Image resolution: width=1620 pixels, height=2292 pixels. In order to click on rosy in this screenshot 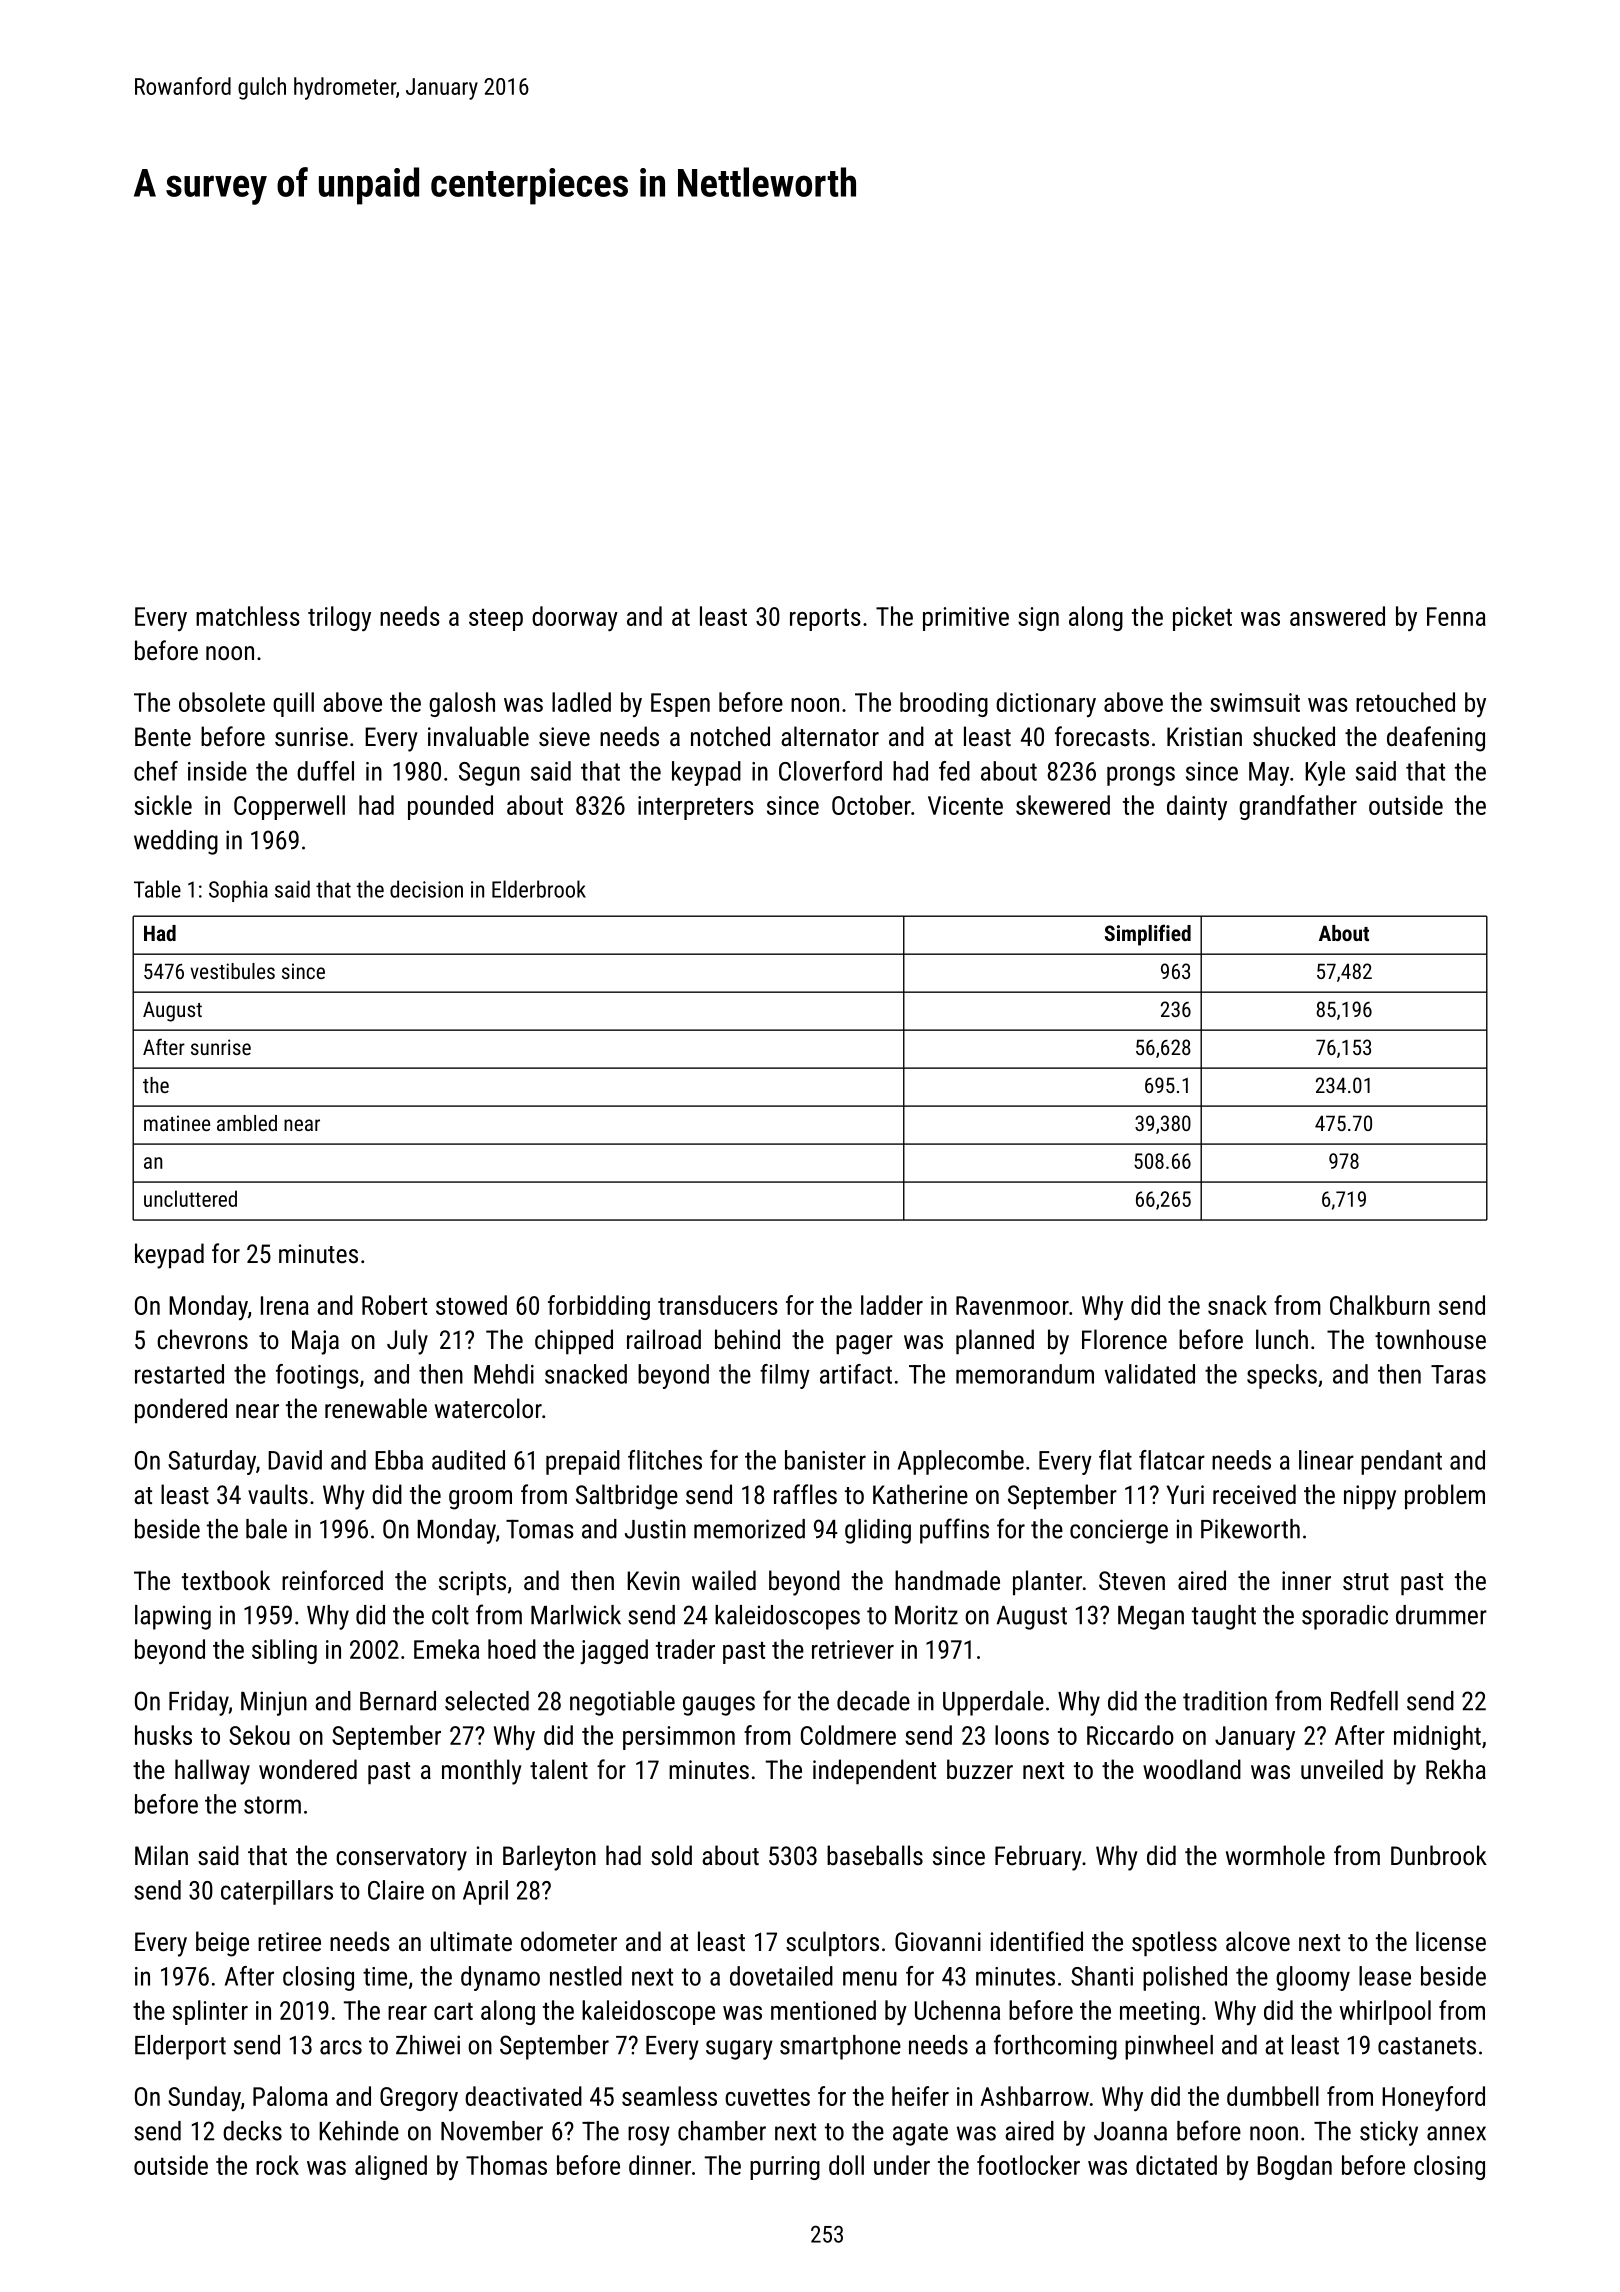, I will do `click(649, 2136)`.
